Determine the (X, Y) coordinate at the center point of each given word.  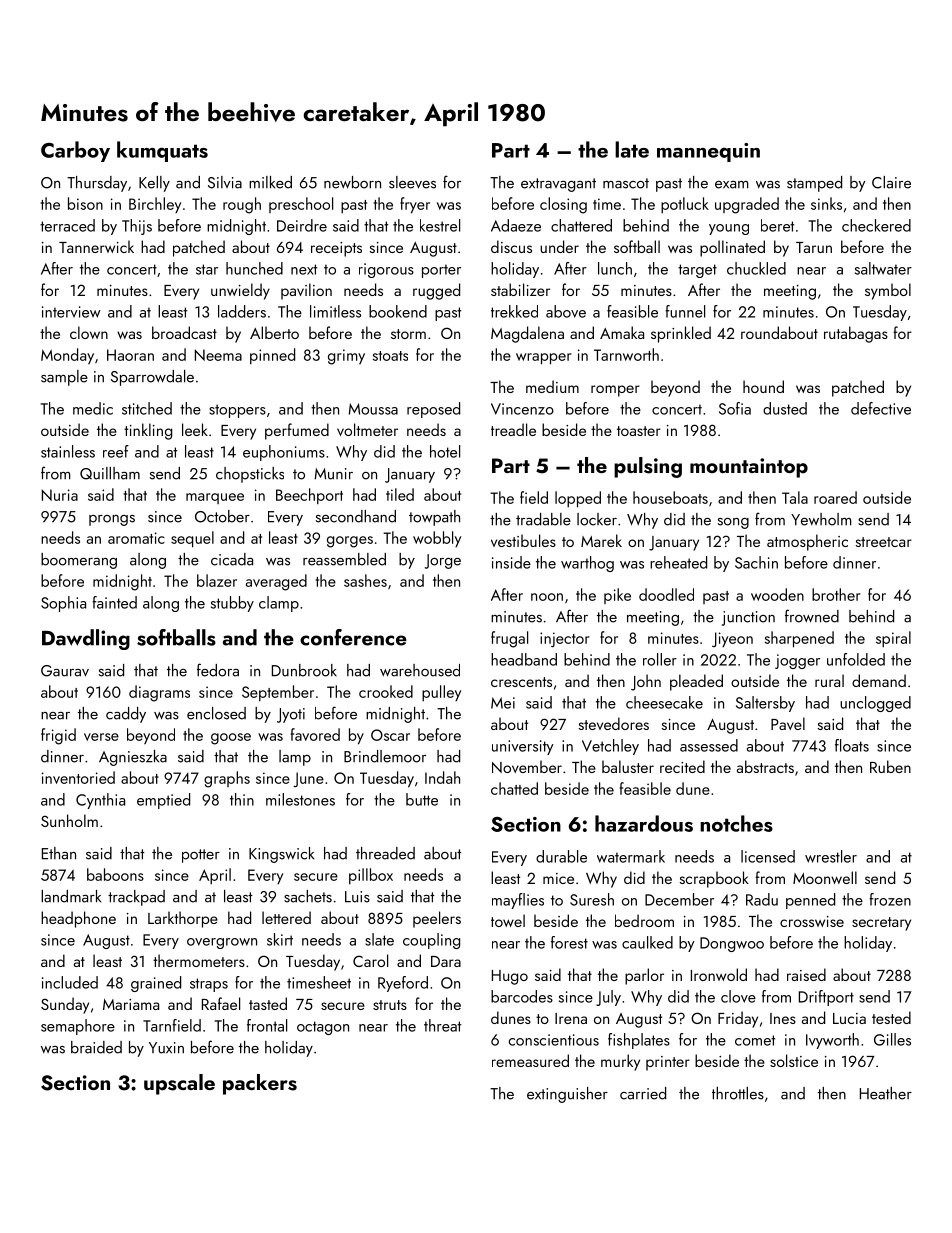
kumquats (162, 151)
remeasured (530, 1060)
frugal (509, 639)
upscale (179, 1084)
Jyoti (291, 715)
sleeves (412, 182)
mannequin (708, 152)
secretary (881, 924)
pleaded (696, 682)
